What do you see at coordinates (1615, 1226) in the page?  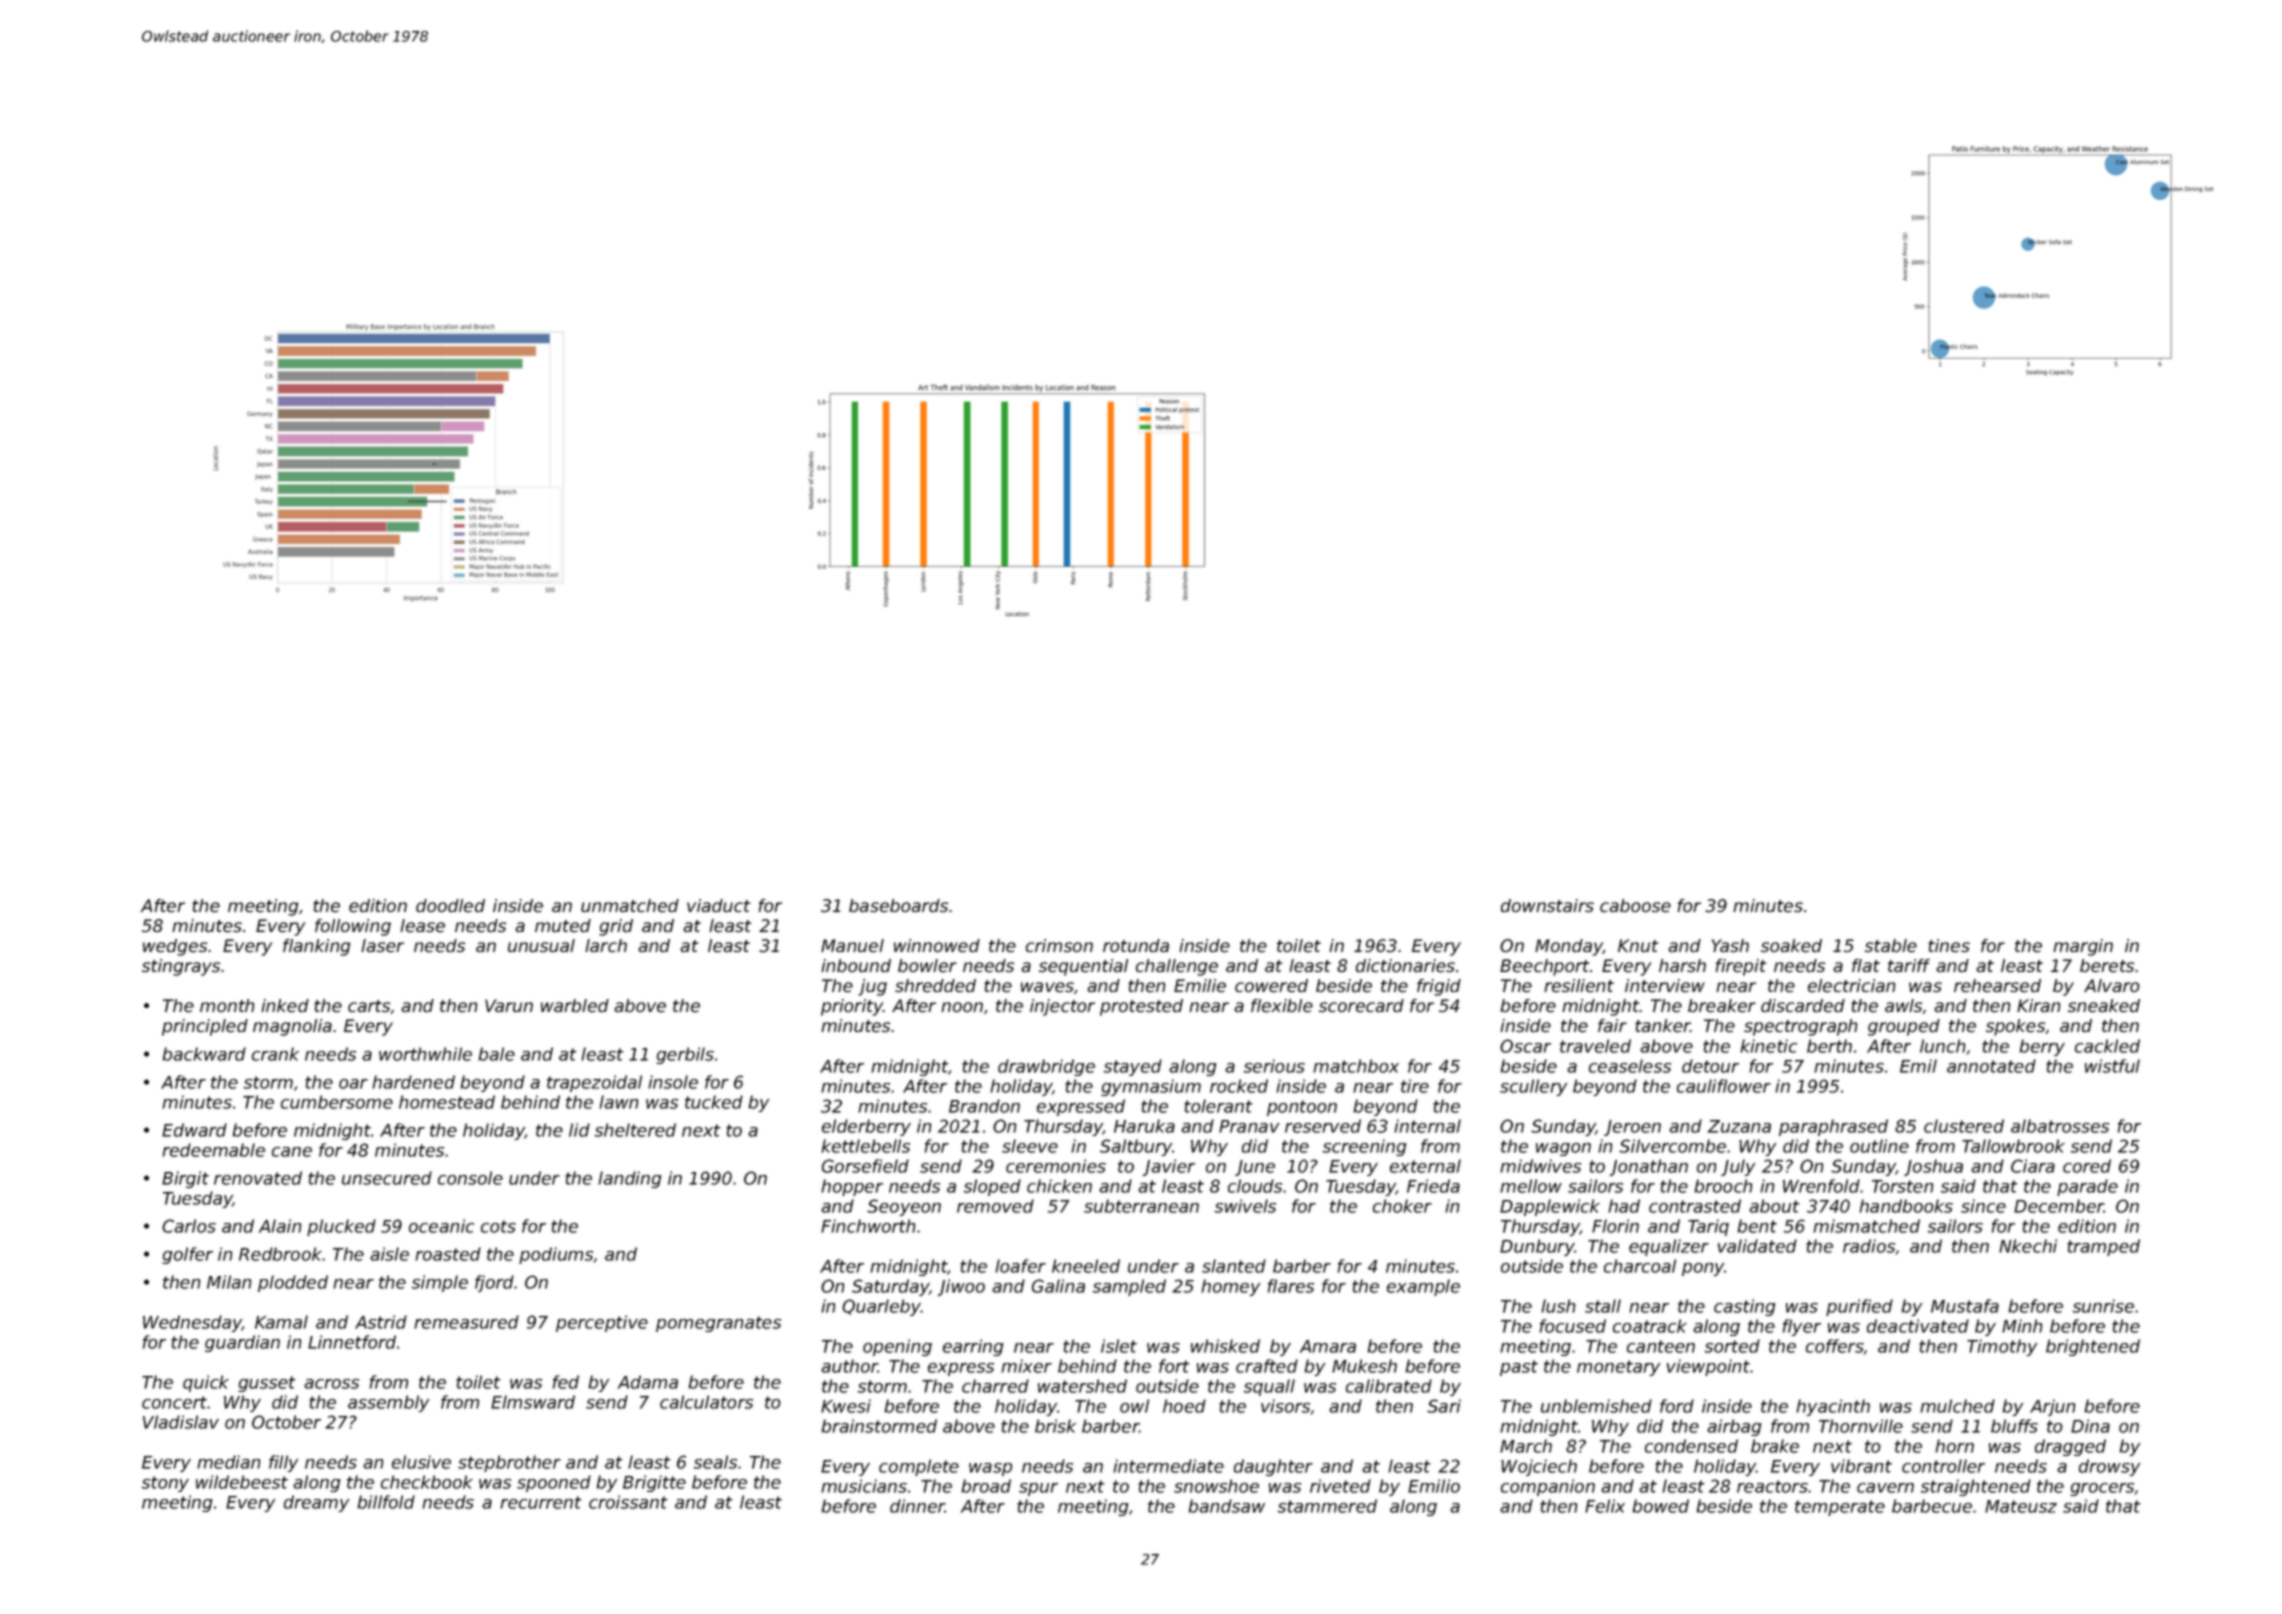 I see `Florin` at bounding box center [1615, 1226].
